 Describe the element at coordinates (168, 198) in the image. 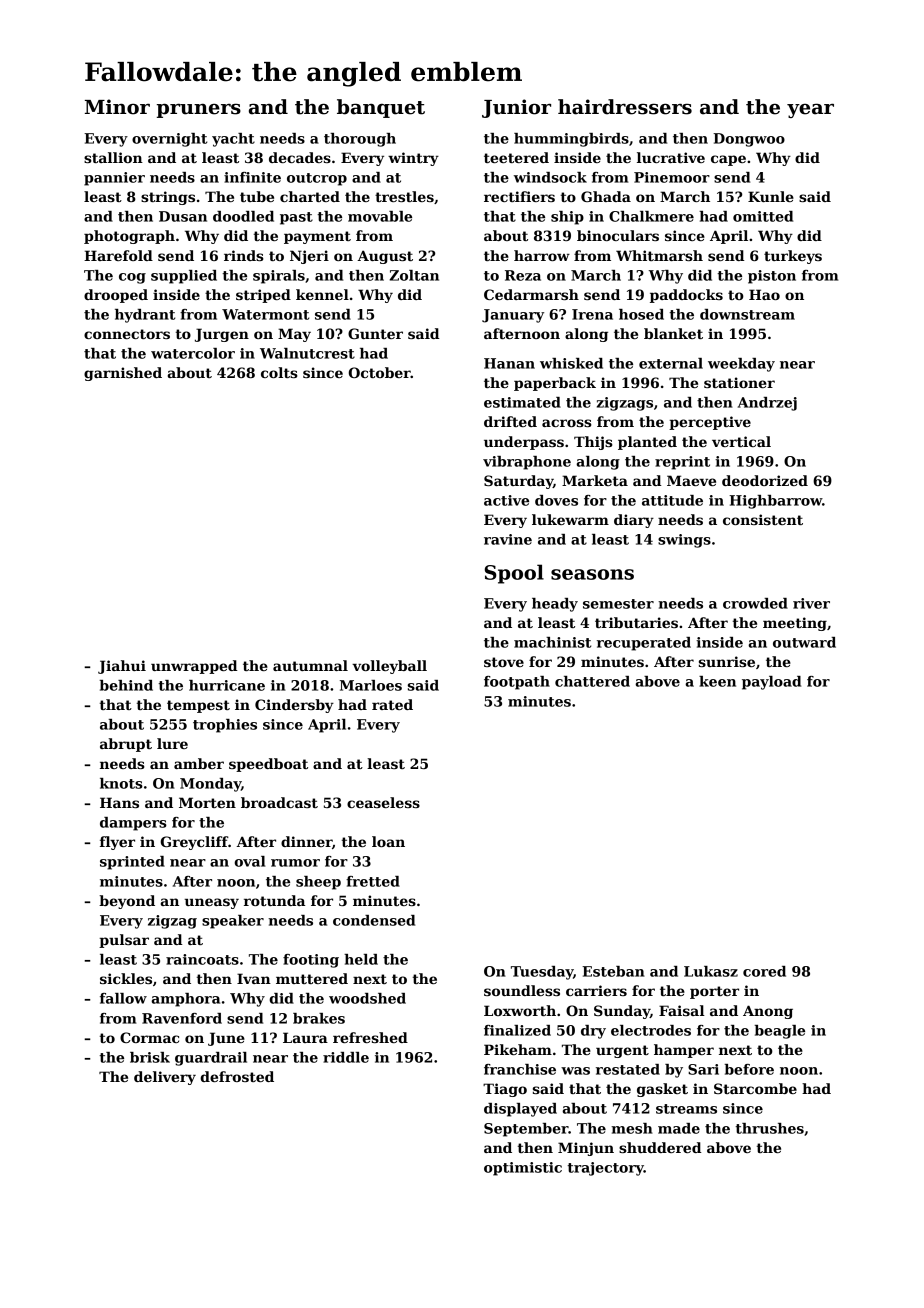

I see `strings` at that location.
